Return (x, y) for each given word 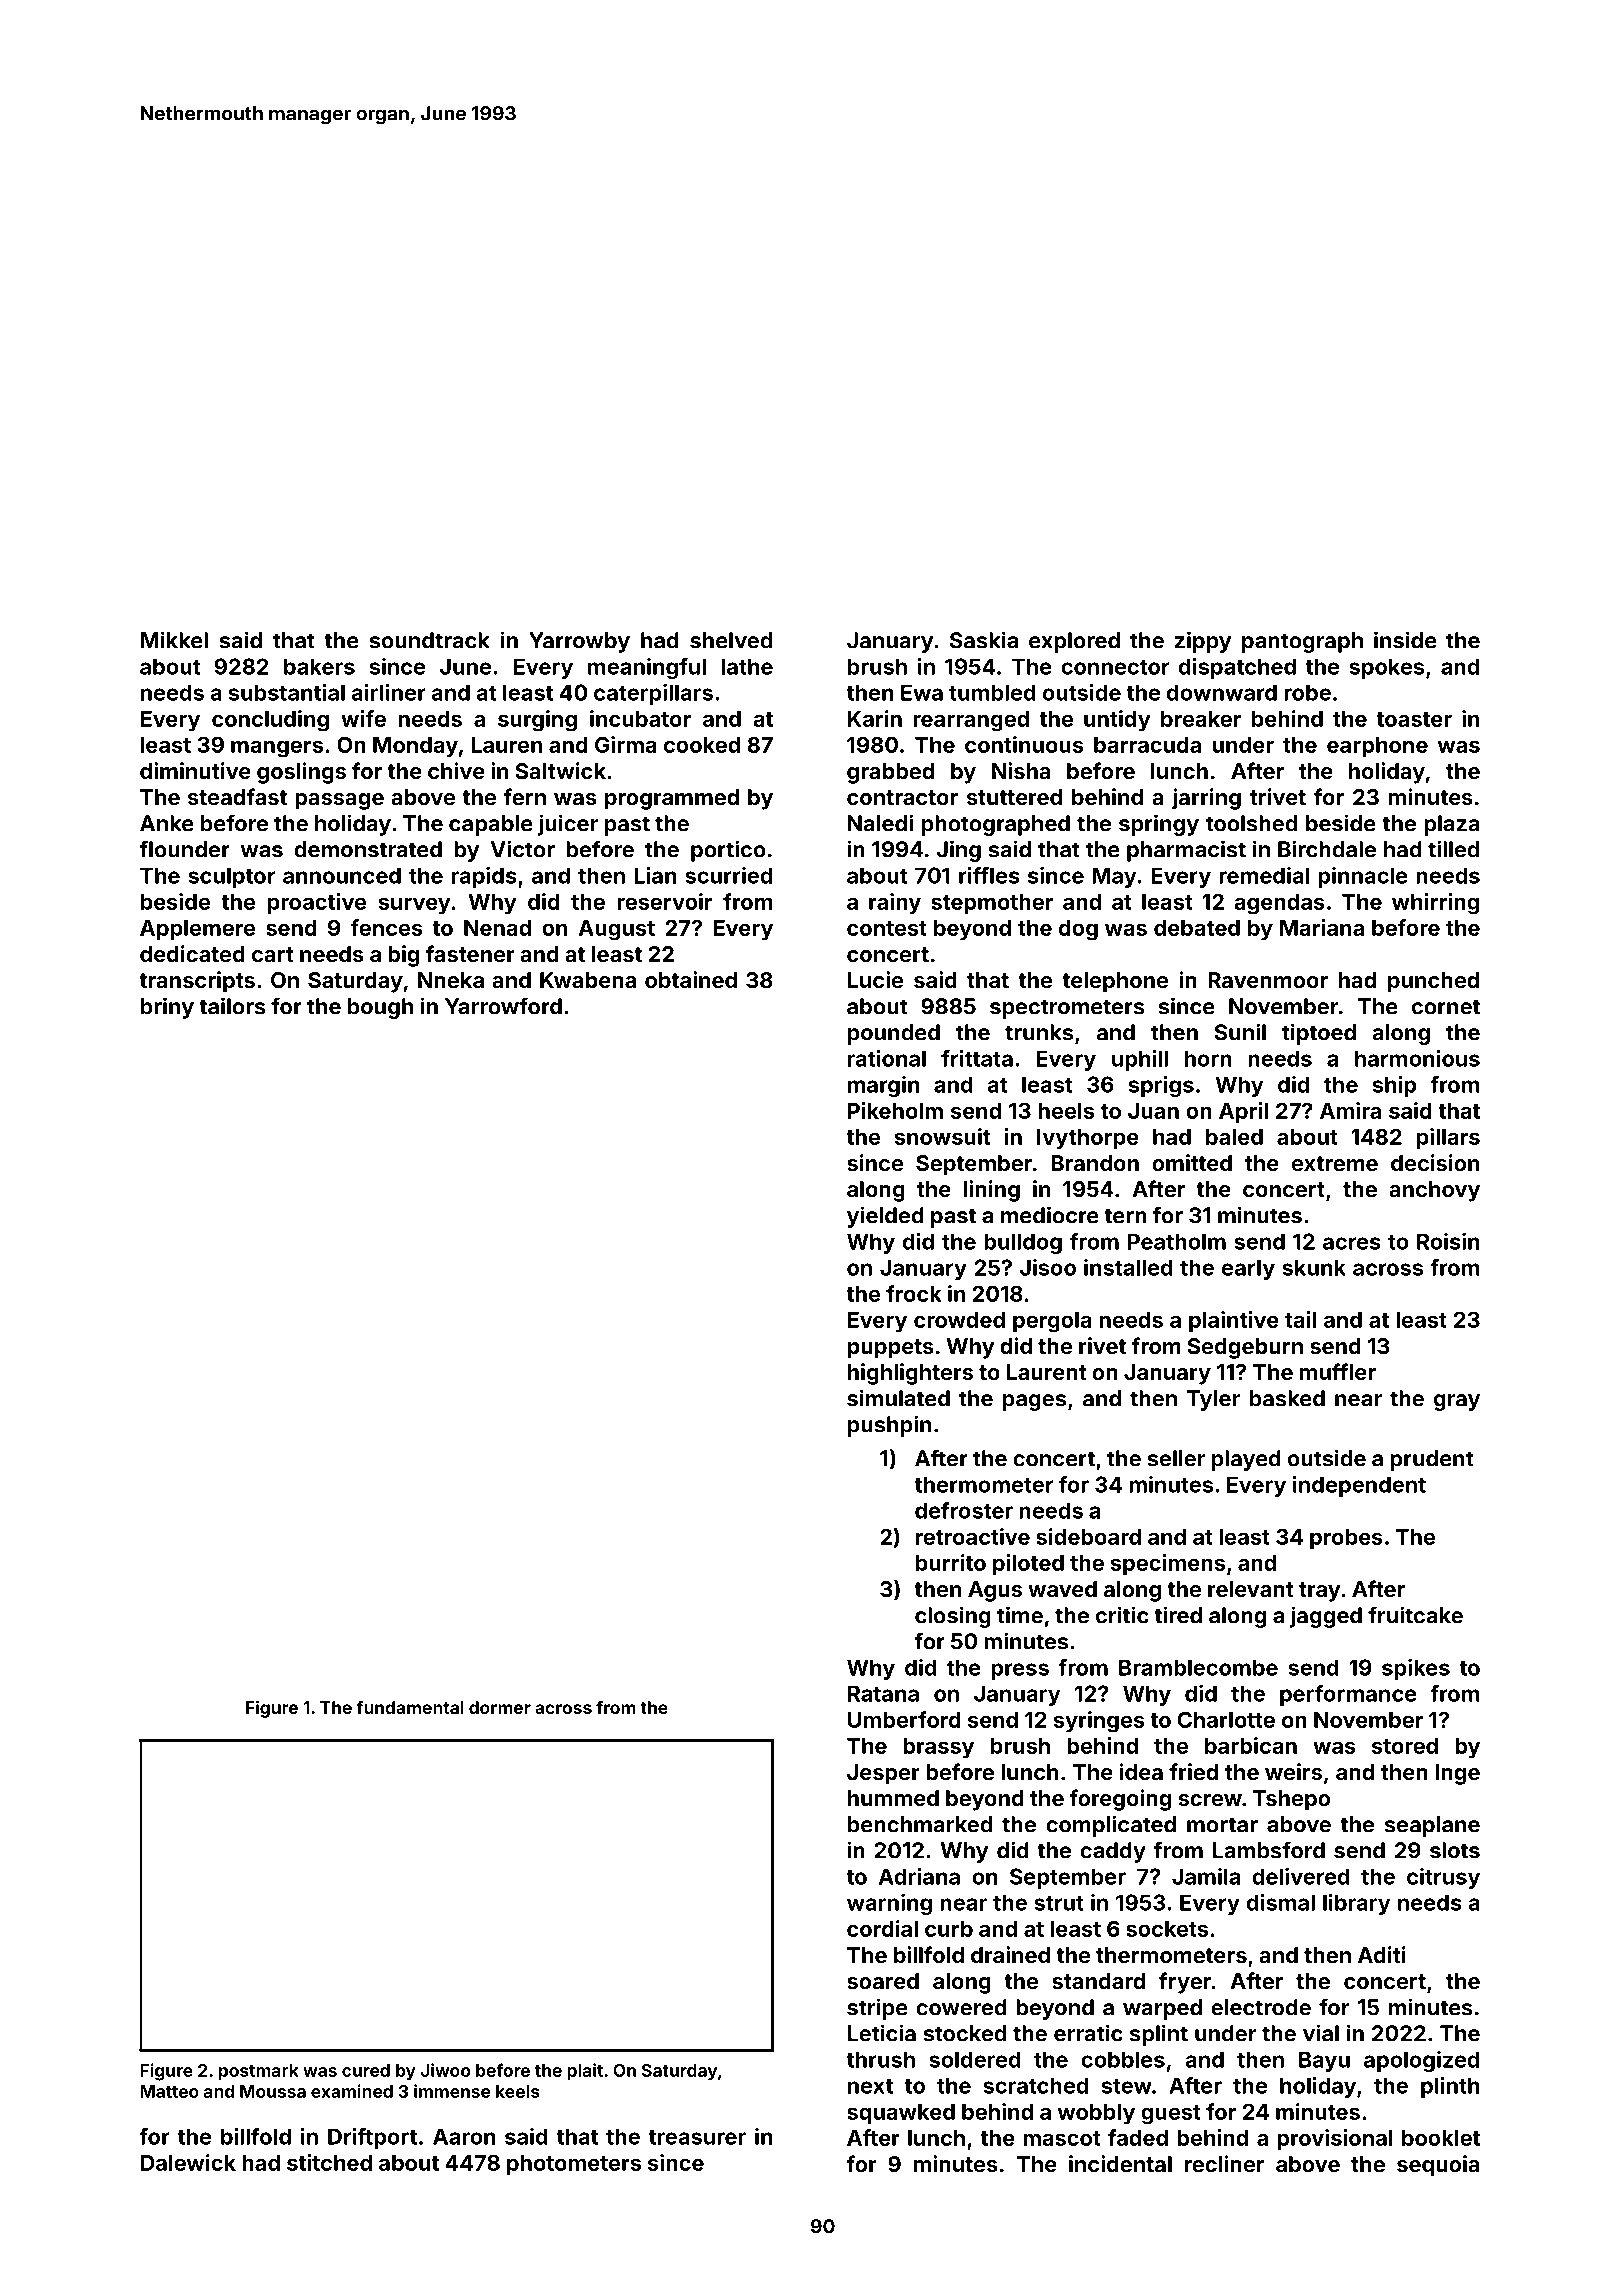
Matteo (169, 2091)
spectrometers (1067, 1009)
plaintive (1234, 1321)
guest (1171, 2115)
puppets (891, 1349)
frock (914, 1293)
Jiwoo (445, 2070)
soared (883, 1981)
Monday (415, 747)
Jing (959, 851)
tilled (1453, 849)
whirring (1435, 904)
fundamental (410, 1707)
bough (380, 1008)
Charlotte (1226, 1719)
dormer (500, 1707)
